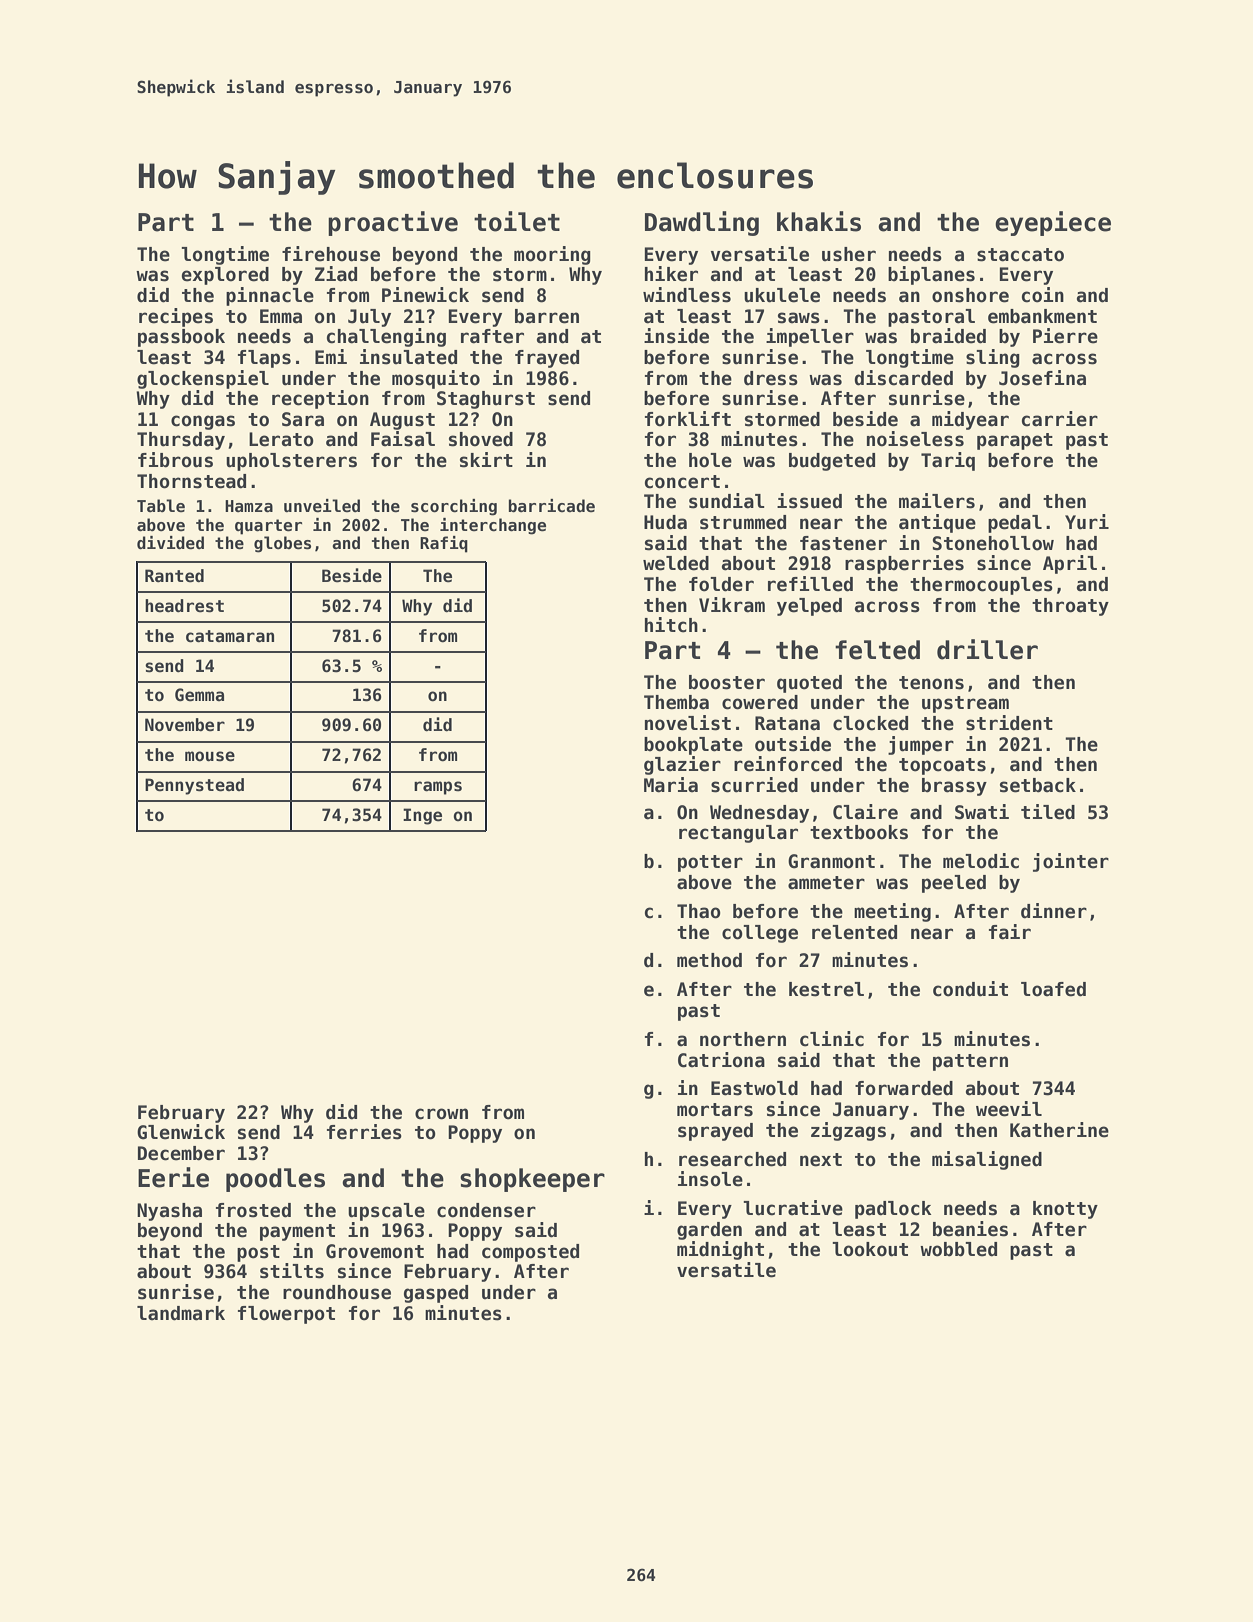 This screenshot has height=1622, width=1253. I want to click on flowerpot, so click(286, 1315).
